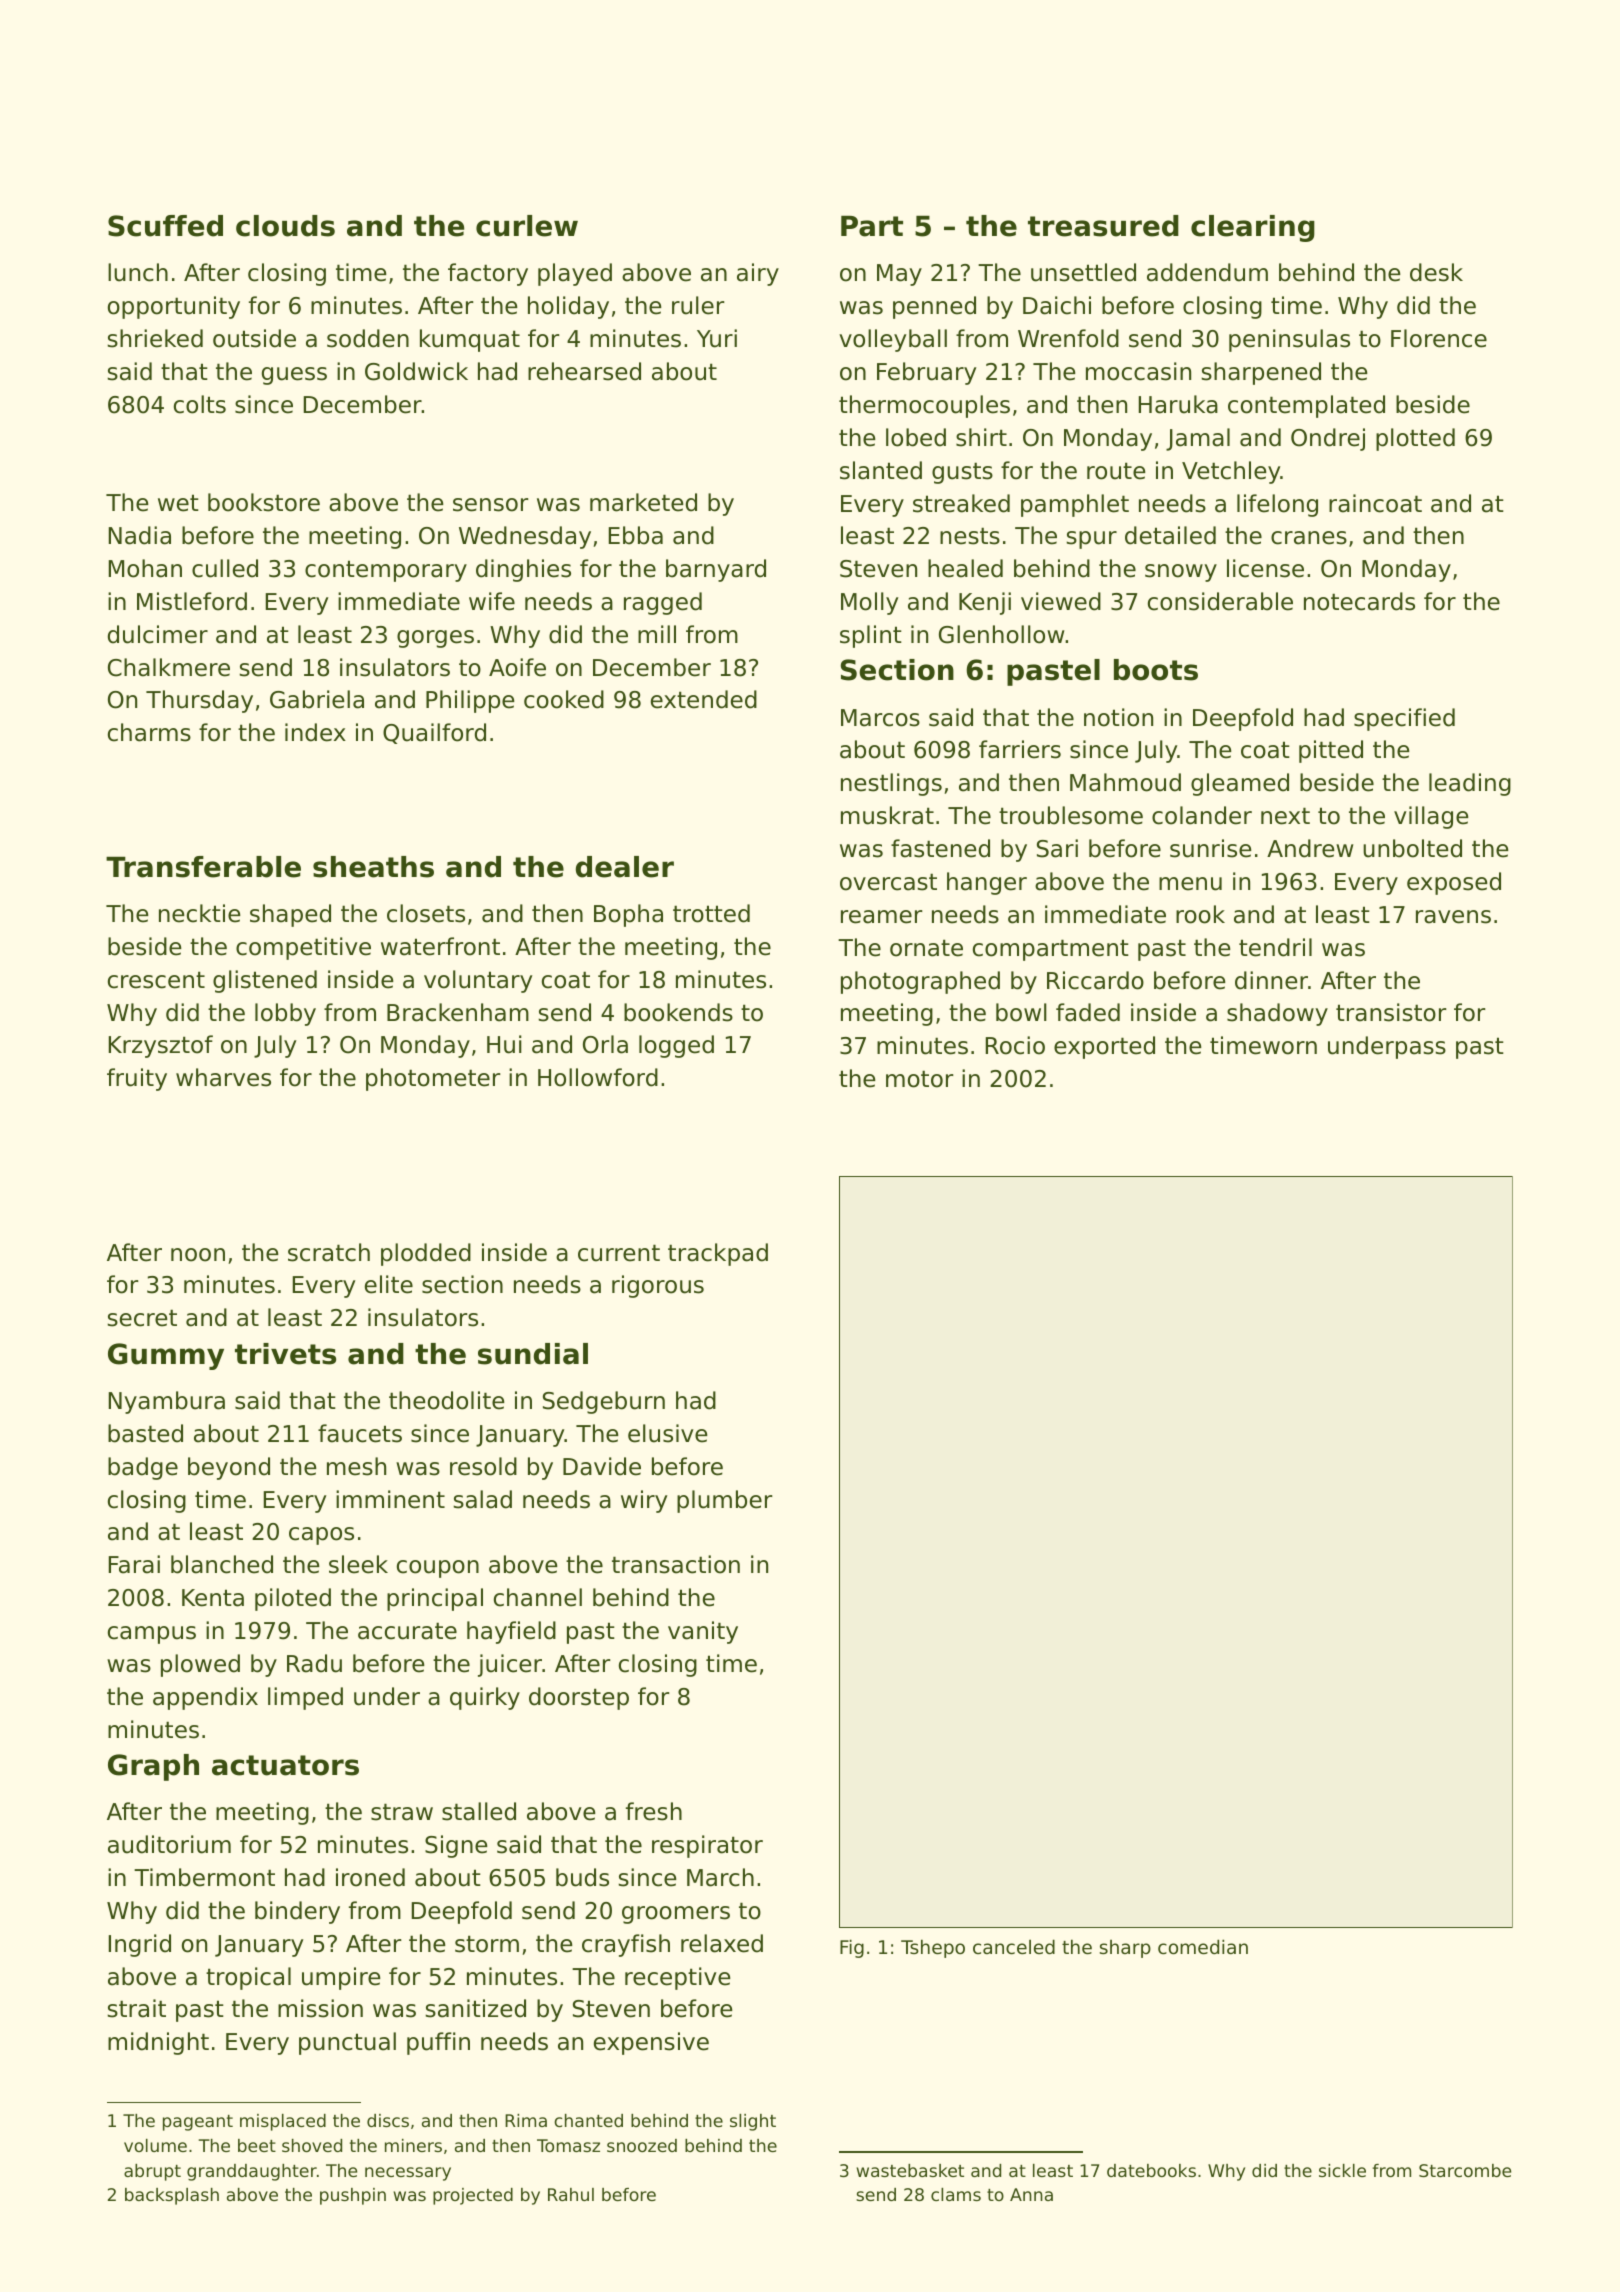 This screenshot has width=1620, height=2292. Describe the element at coordinates (373, 867) in the screenshot. I see `sheaths` at that location.
